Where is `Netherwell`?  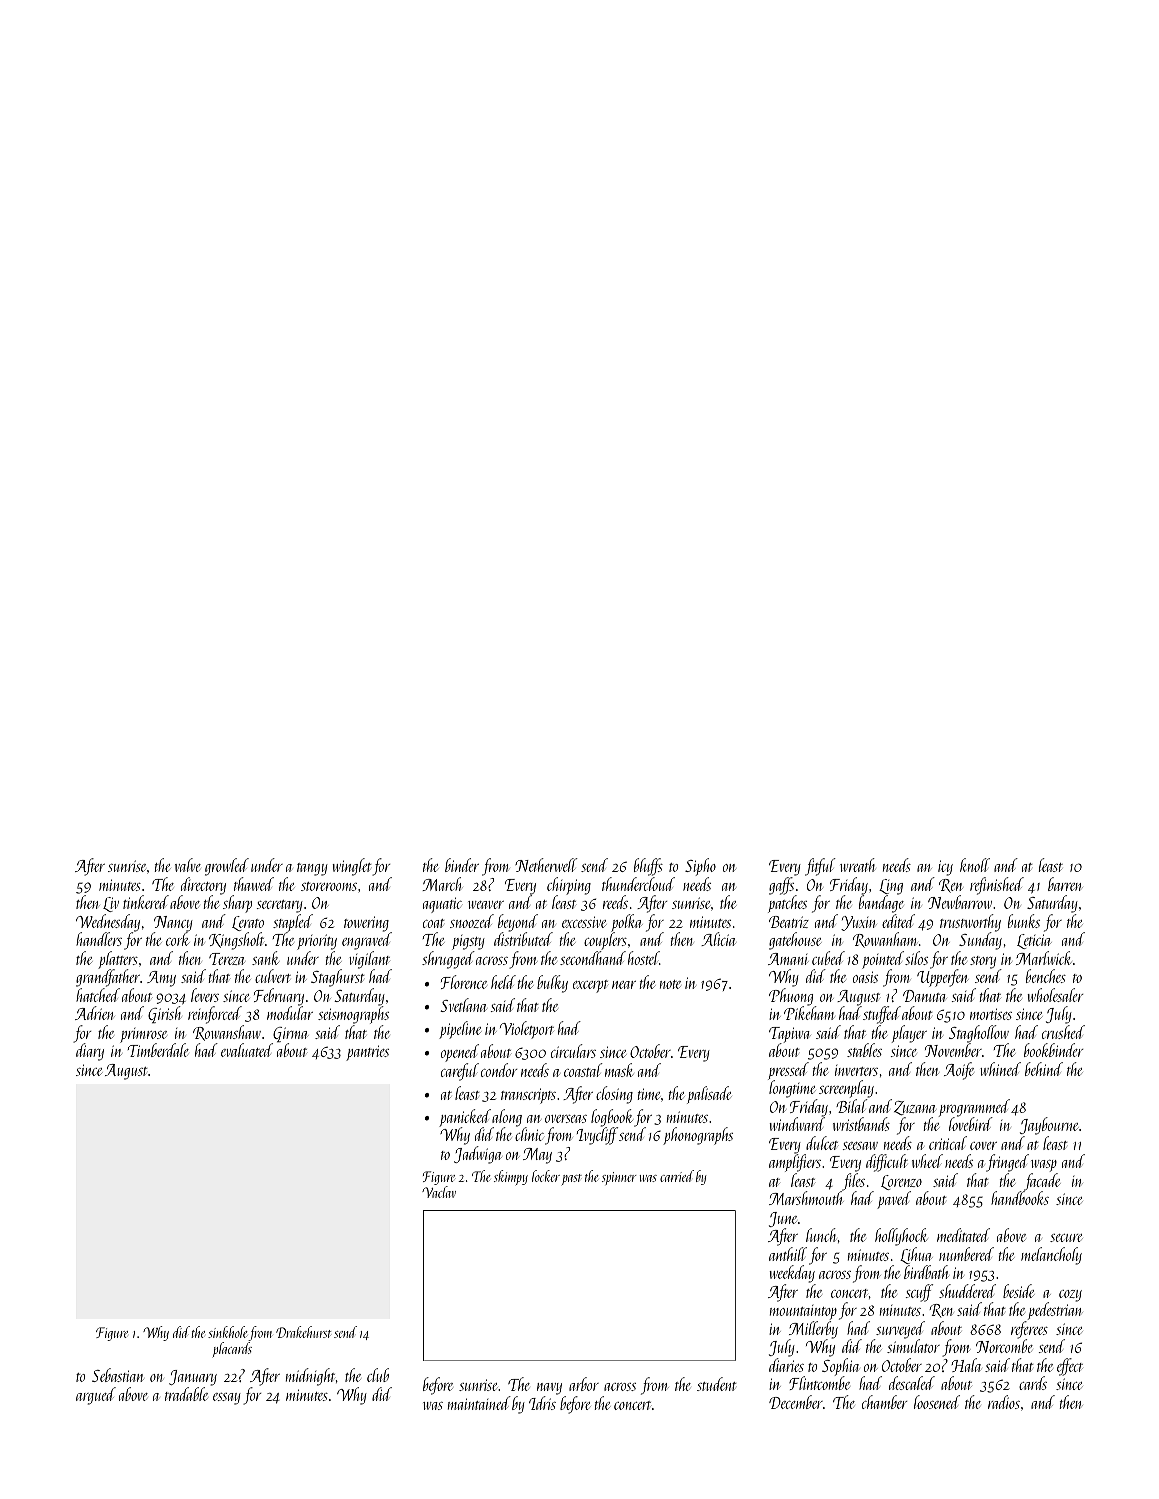 Netherwell is located at coordinates (546, 865).
